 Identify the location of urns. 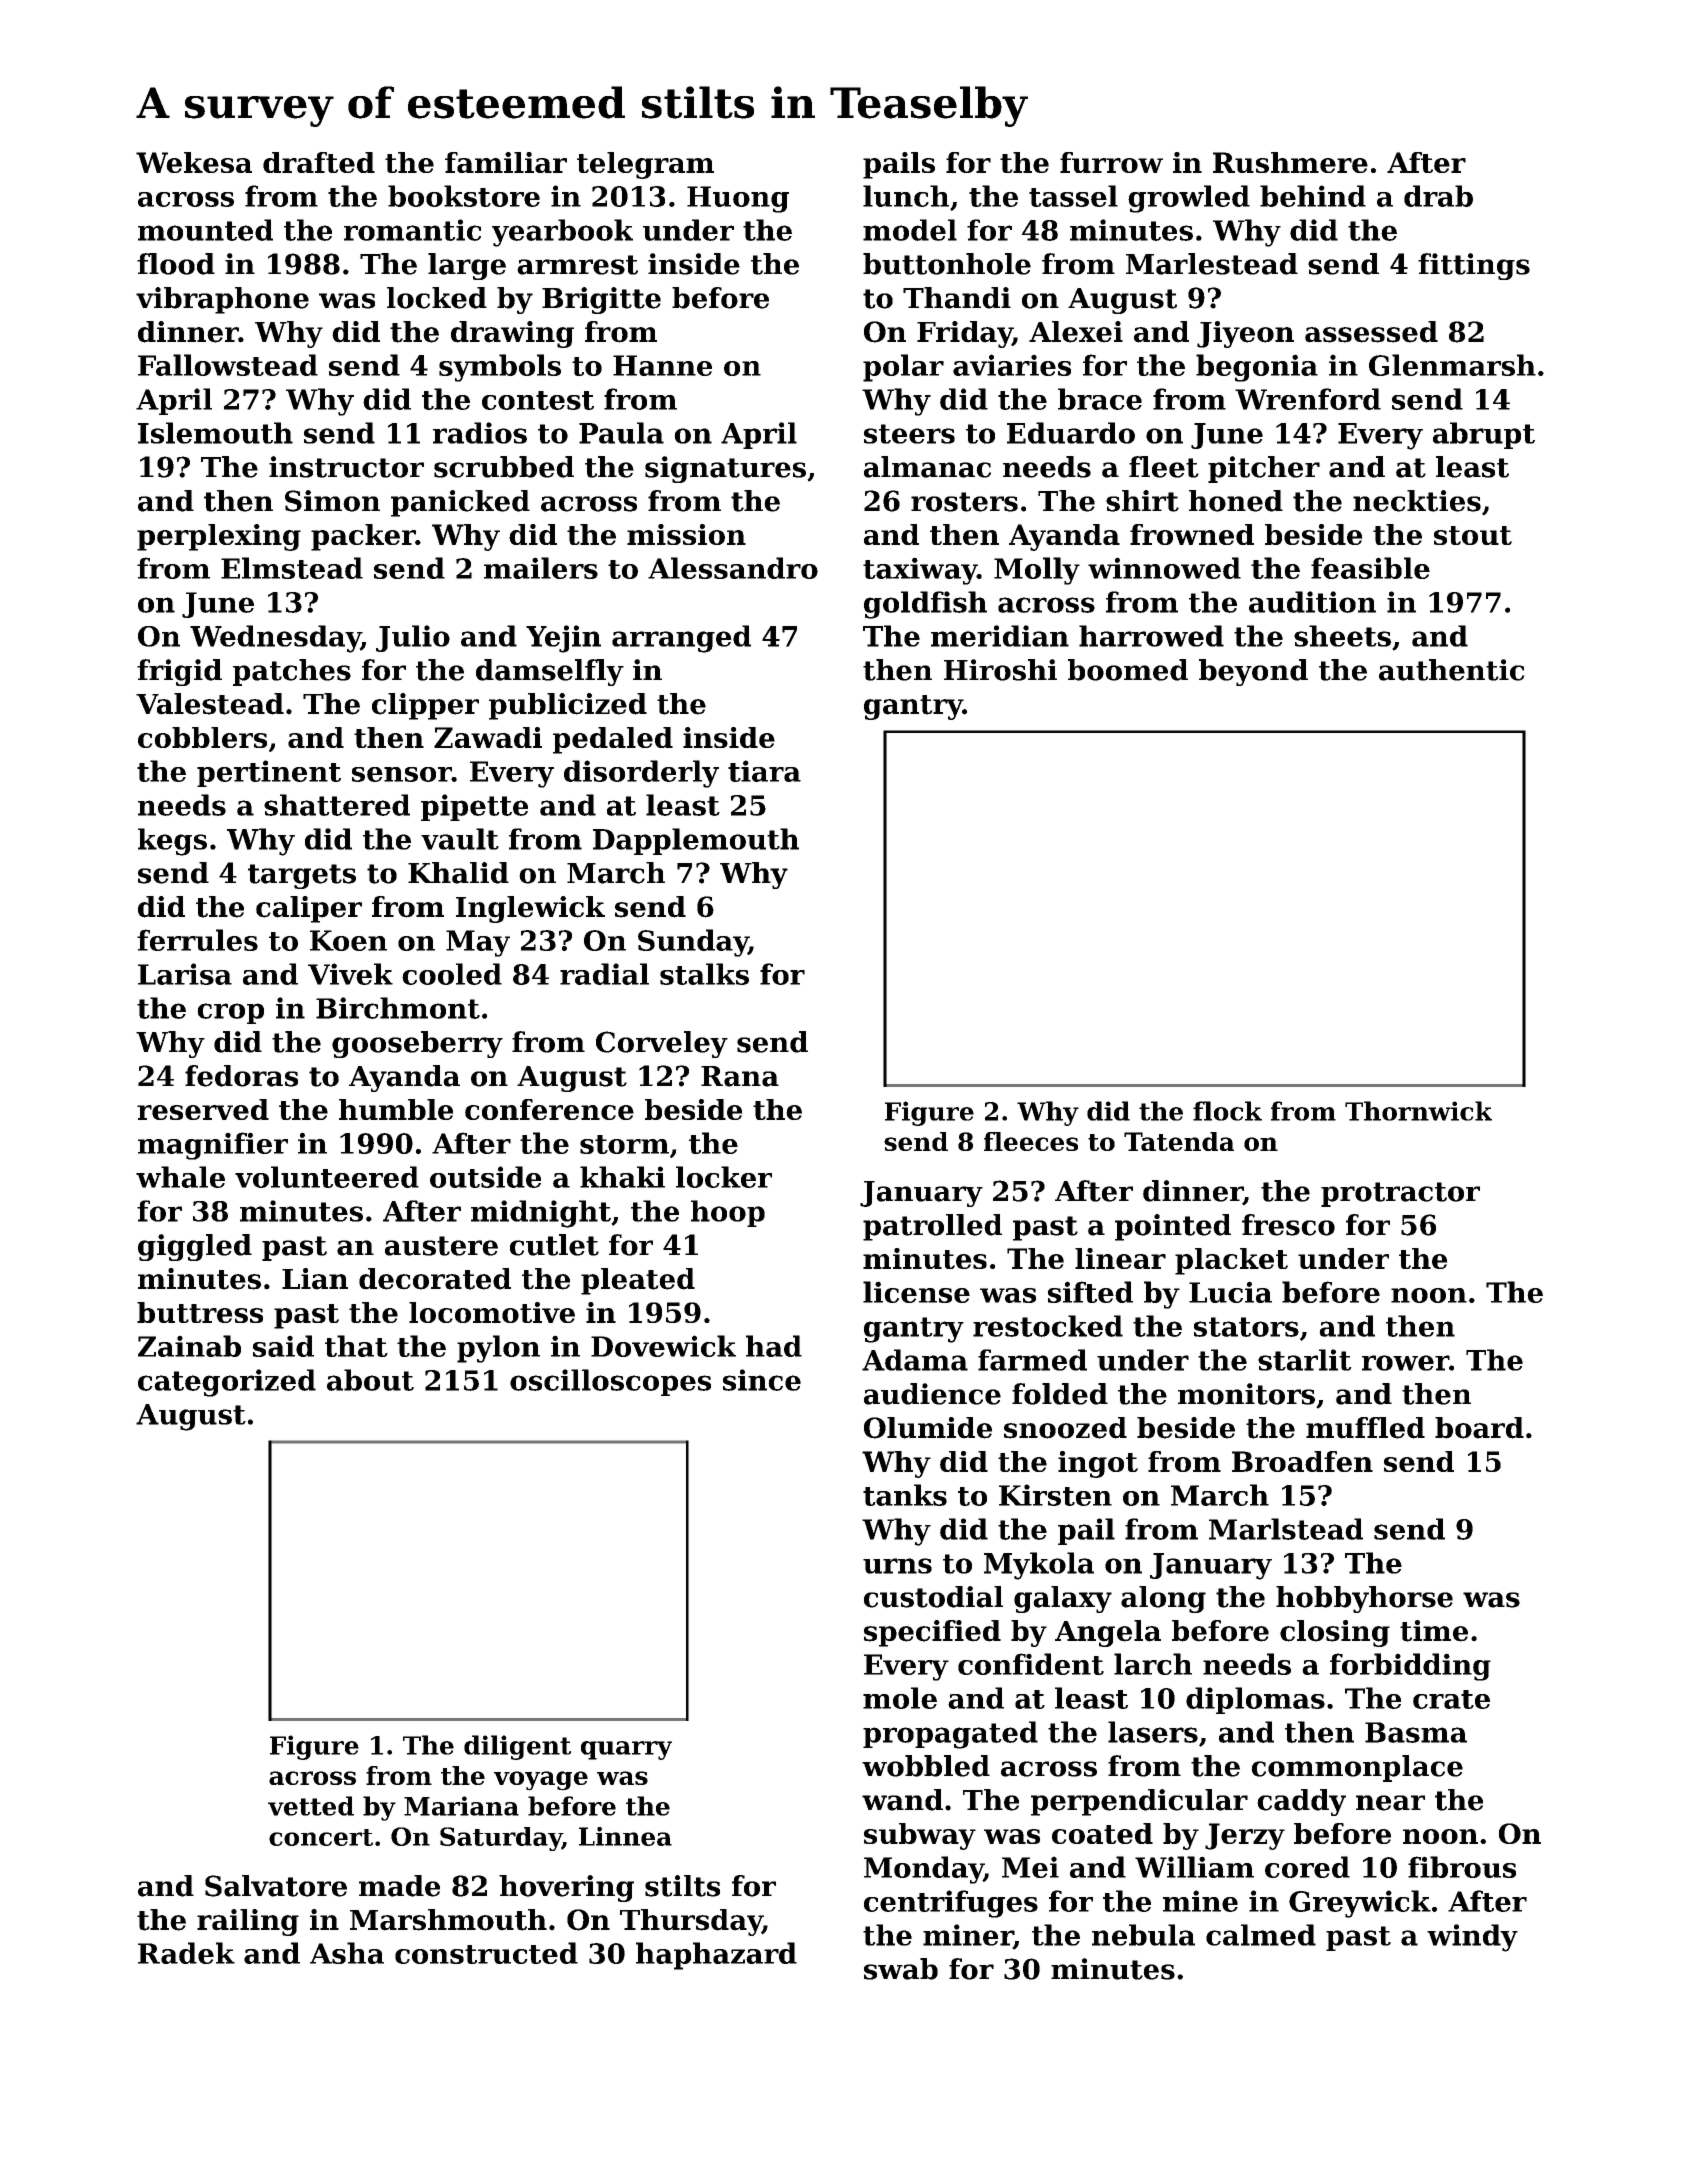
(897, 1566).
